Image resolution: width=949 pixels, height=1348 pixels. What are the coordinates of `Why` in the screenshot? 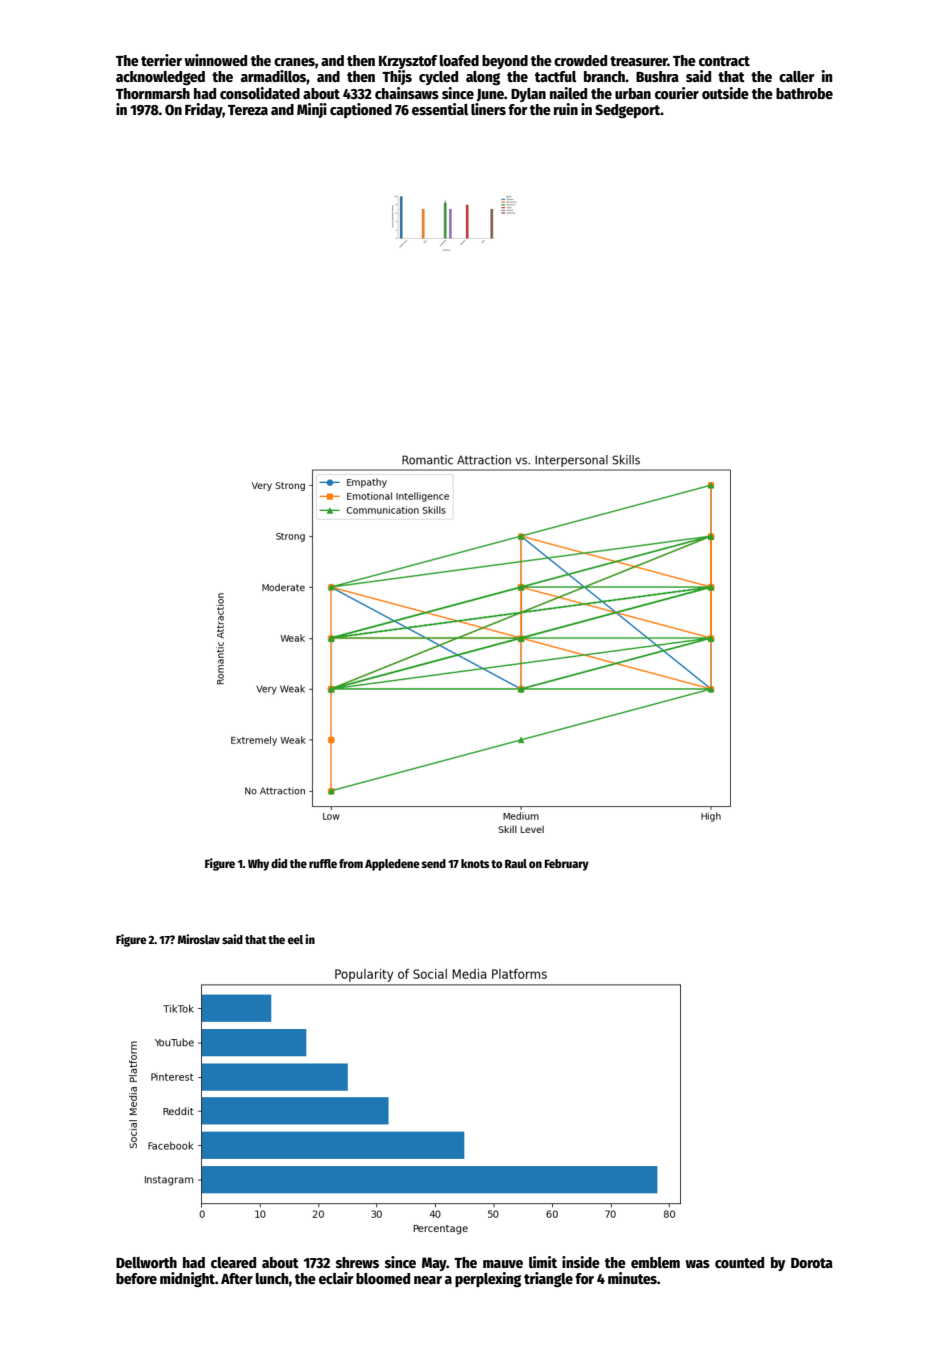 It's located at (258, 865).
